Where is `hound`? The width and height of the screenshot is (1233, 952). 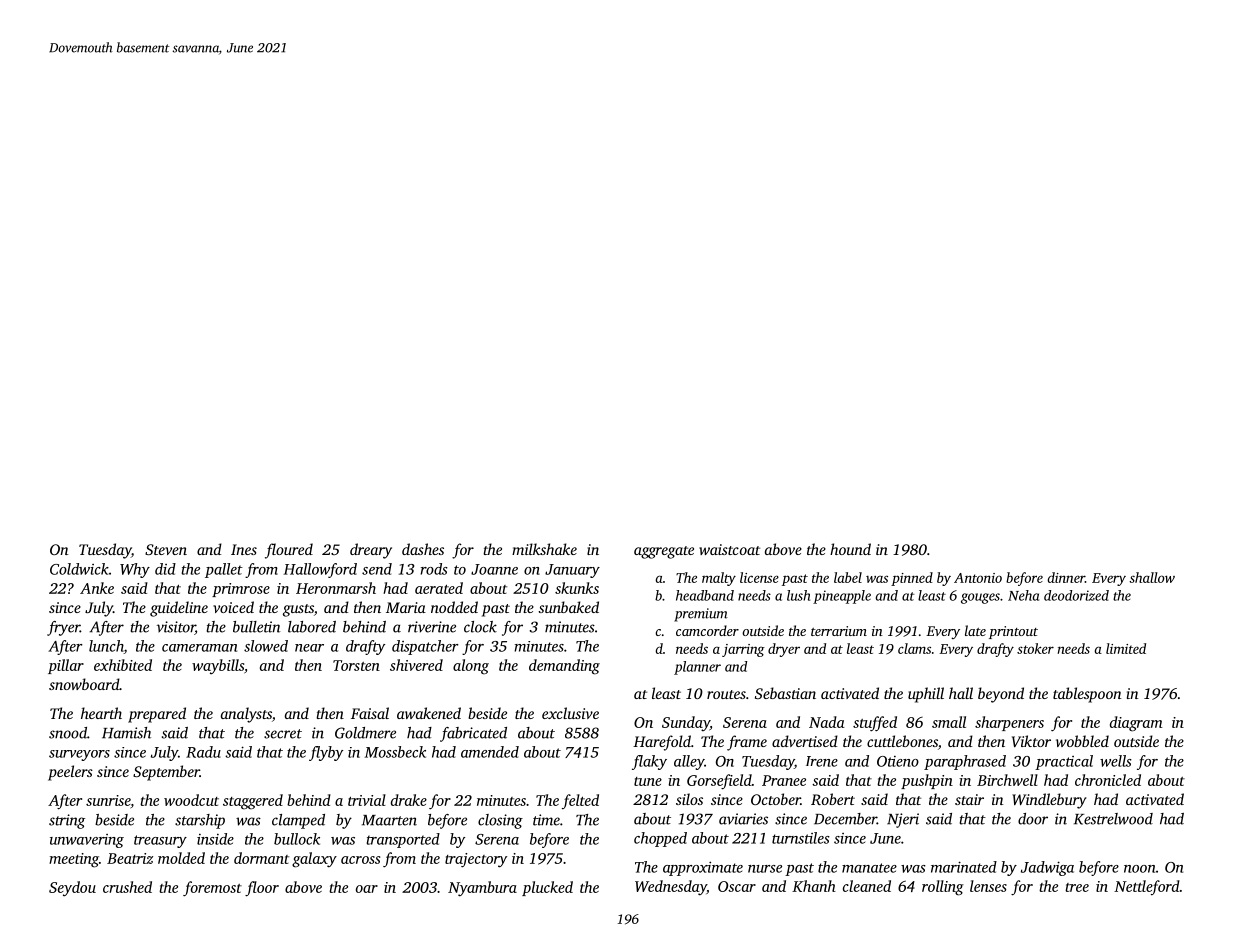
hound is located at coordinates (850, 549).
